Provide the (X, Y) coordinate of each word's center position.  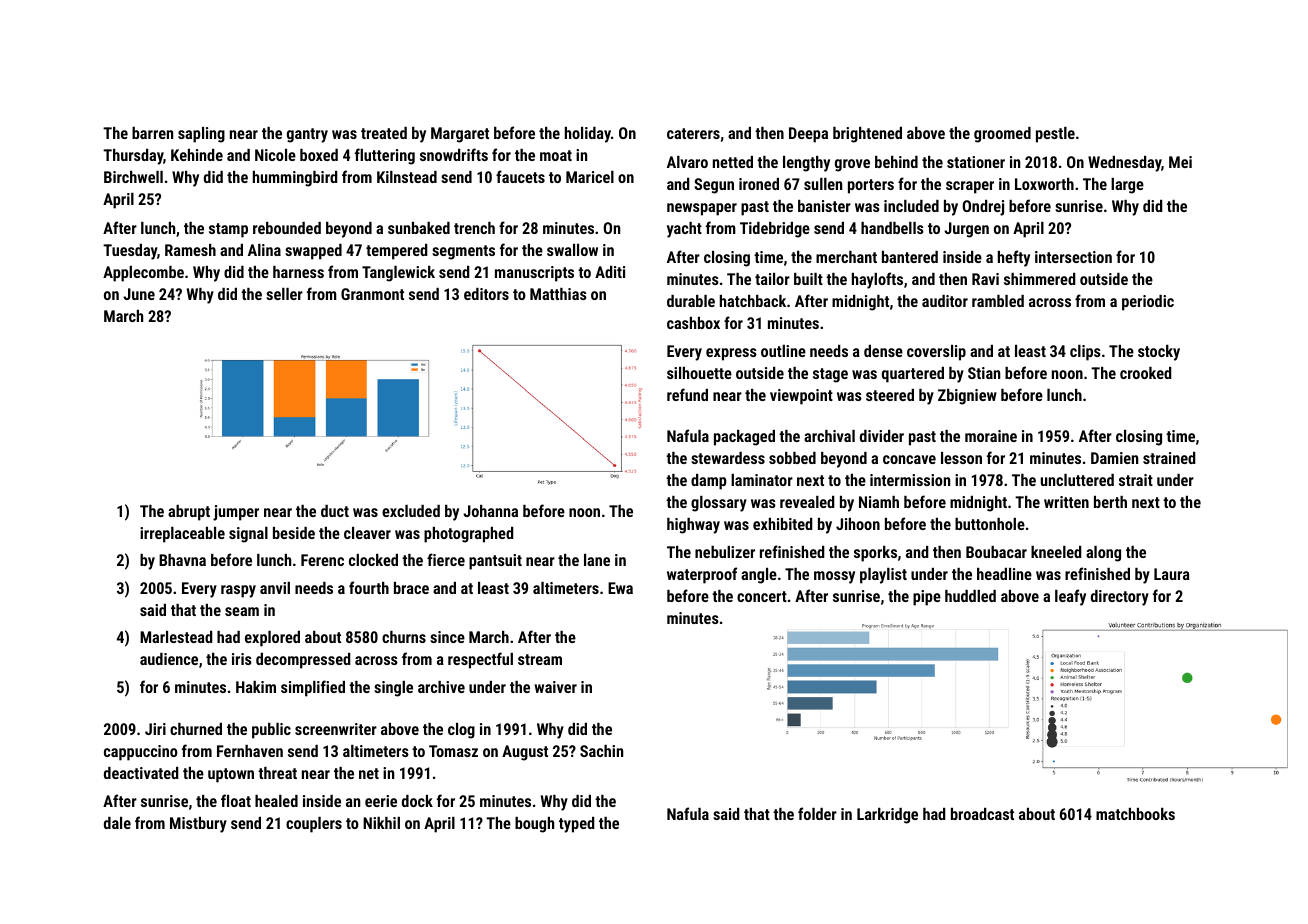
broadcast (982, 814)
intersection (1073, 257)
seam (242, 611)
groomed (1002, 135)
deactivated (141, 773)
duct (335, 511)
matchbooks (1135, 814)
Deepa (808, 135)
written (1066, 502)
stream (540, 659)
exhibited (783, 524)
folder (817, 813)
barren (152, 133)
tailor (772, 279)
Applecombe (143, 274)
